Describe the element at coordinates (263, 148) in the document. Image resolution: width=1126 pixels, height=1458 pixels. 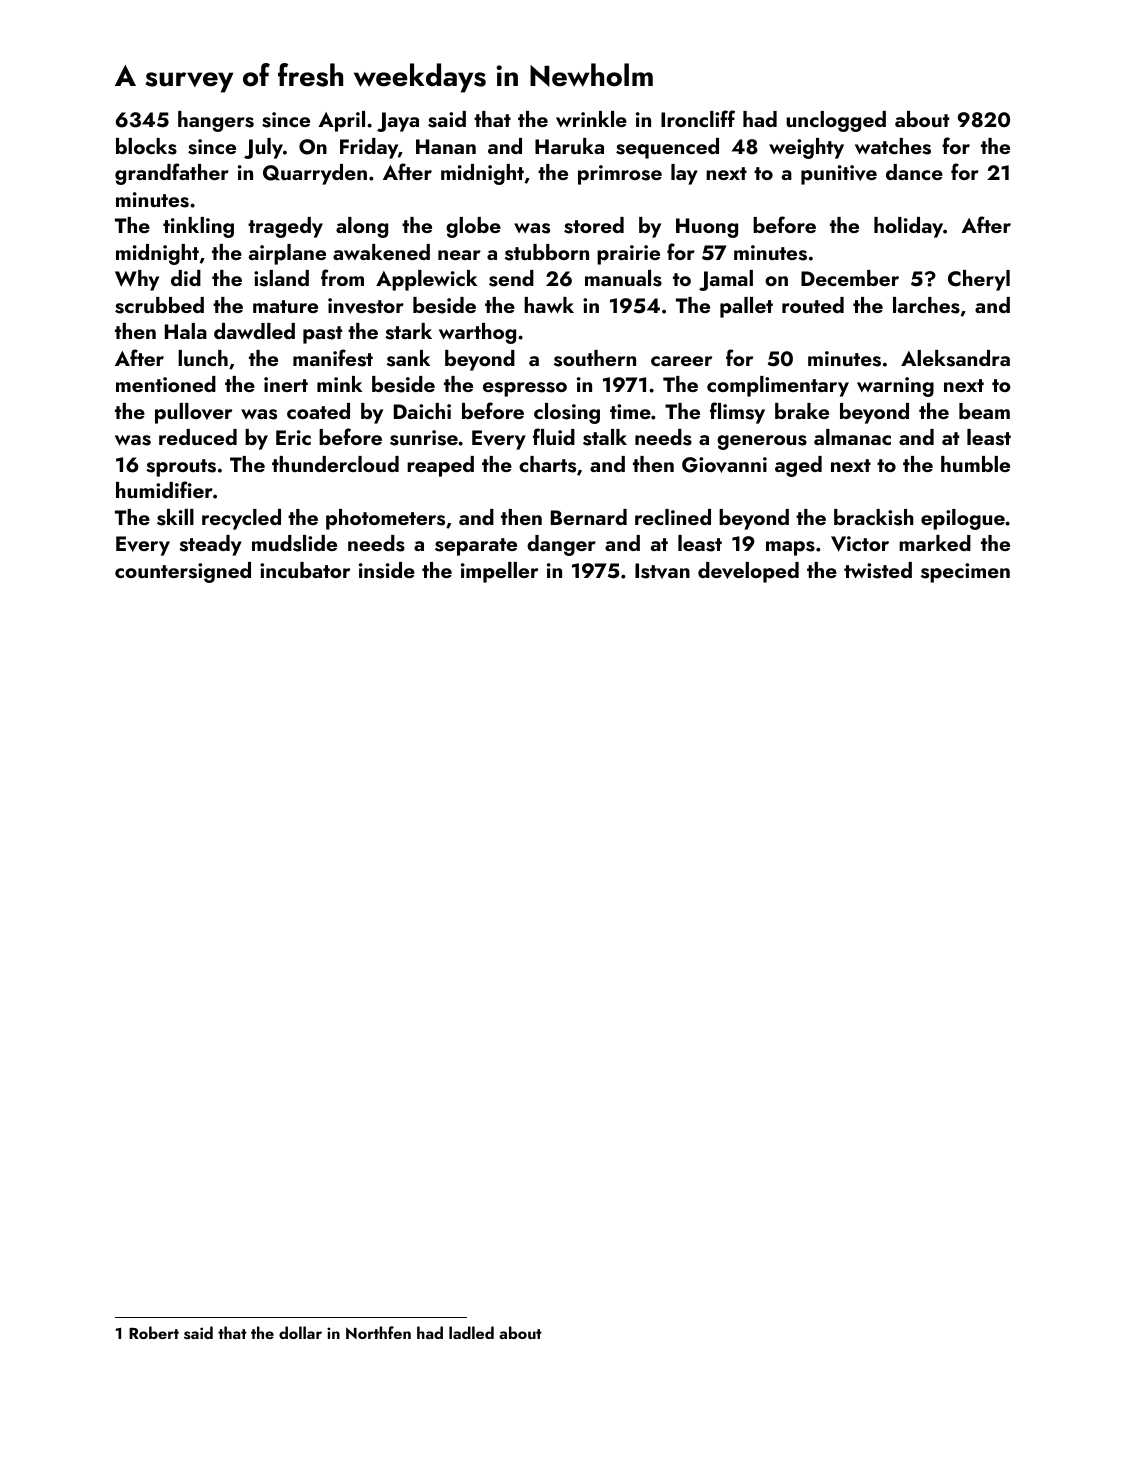
I see `July` at that location.
